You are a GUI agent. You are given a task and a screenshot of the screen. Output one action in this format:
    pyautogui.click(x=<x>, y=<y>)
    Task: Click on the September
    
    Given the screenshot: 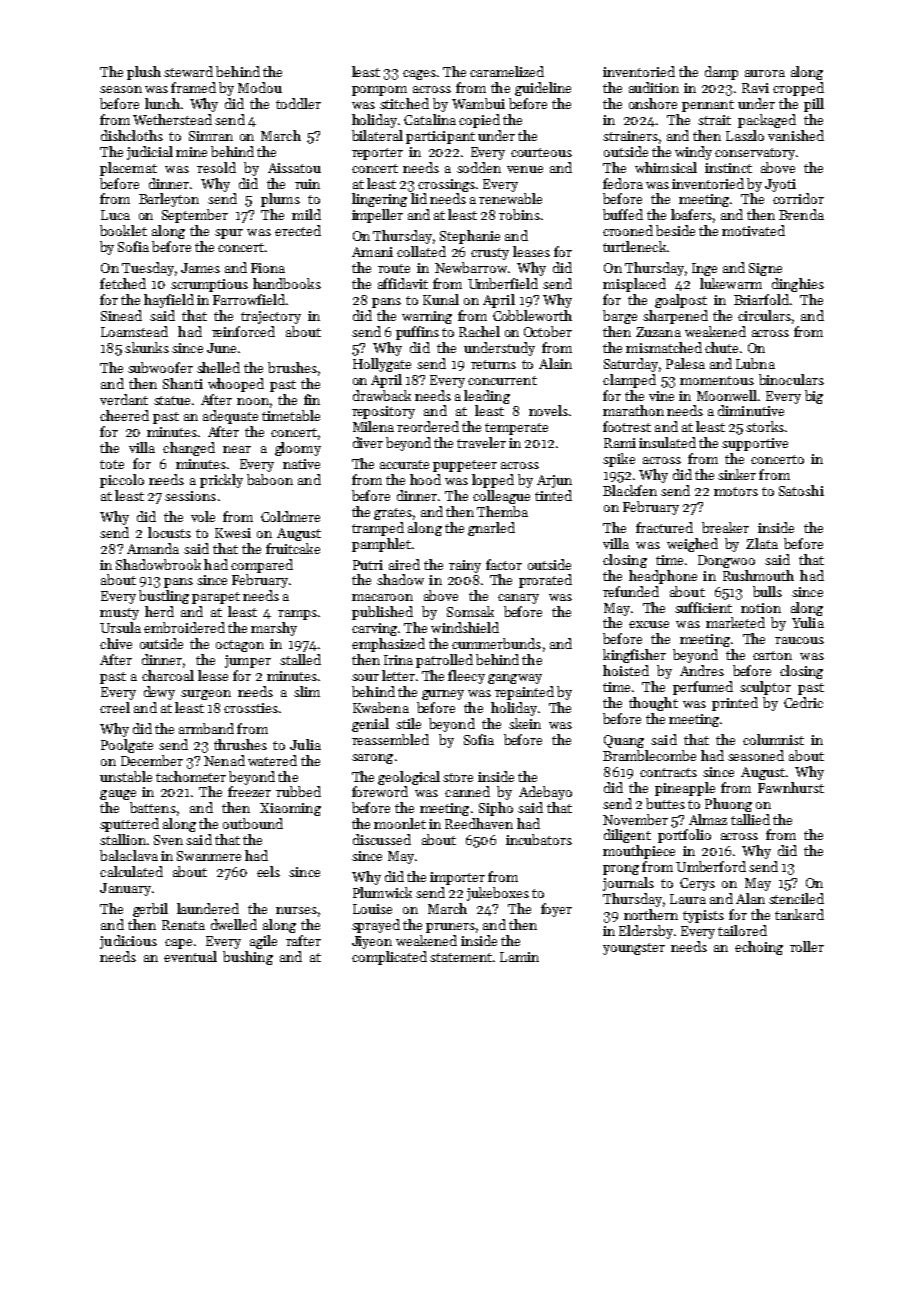 What is the action you would take?
    pyautogui.click(x=195, y=216)
